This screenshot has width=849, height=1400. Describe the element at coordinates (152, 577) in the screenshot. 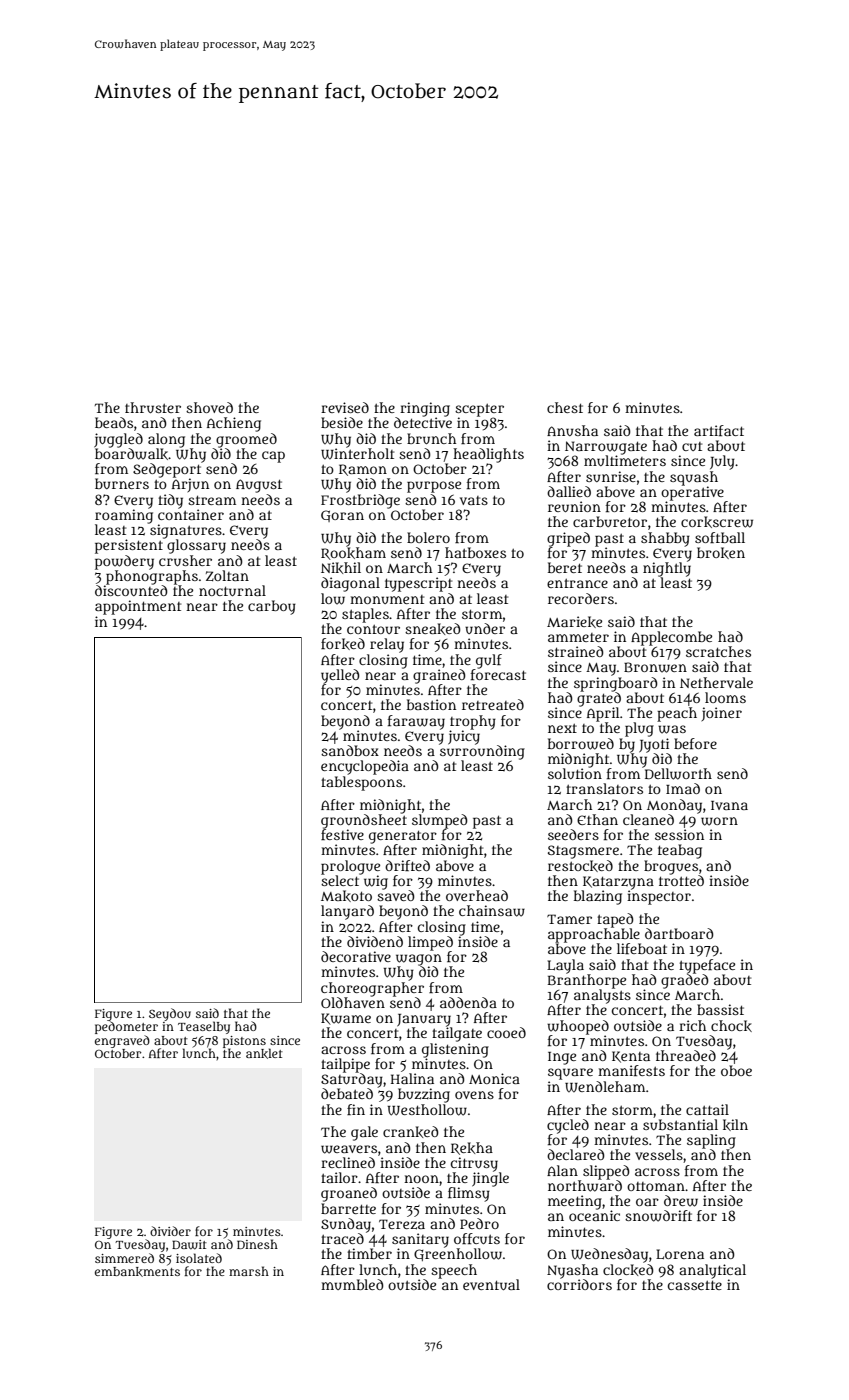

I see `phonographs` at that location.
